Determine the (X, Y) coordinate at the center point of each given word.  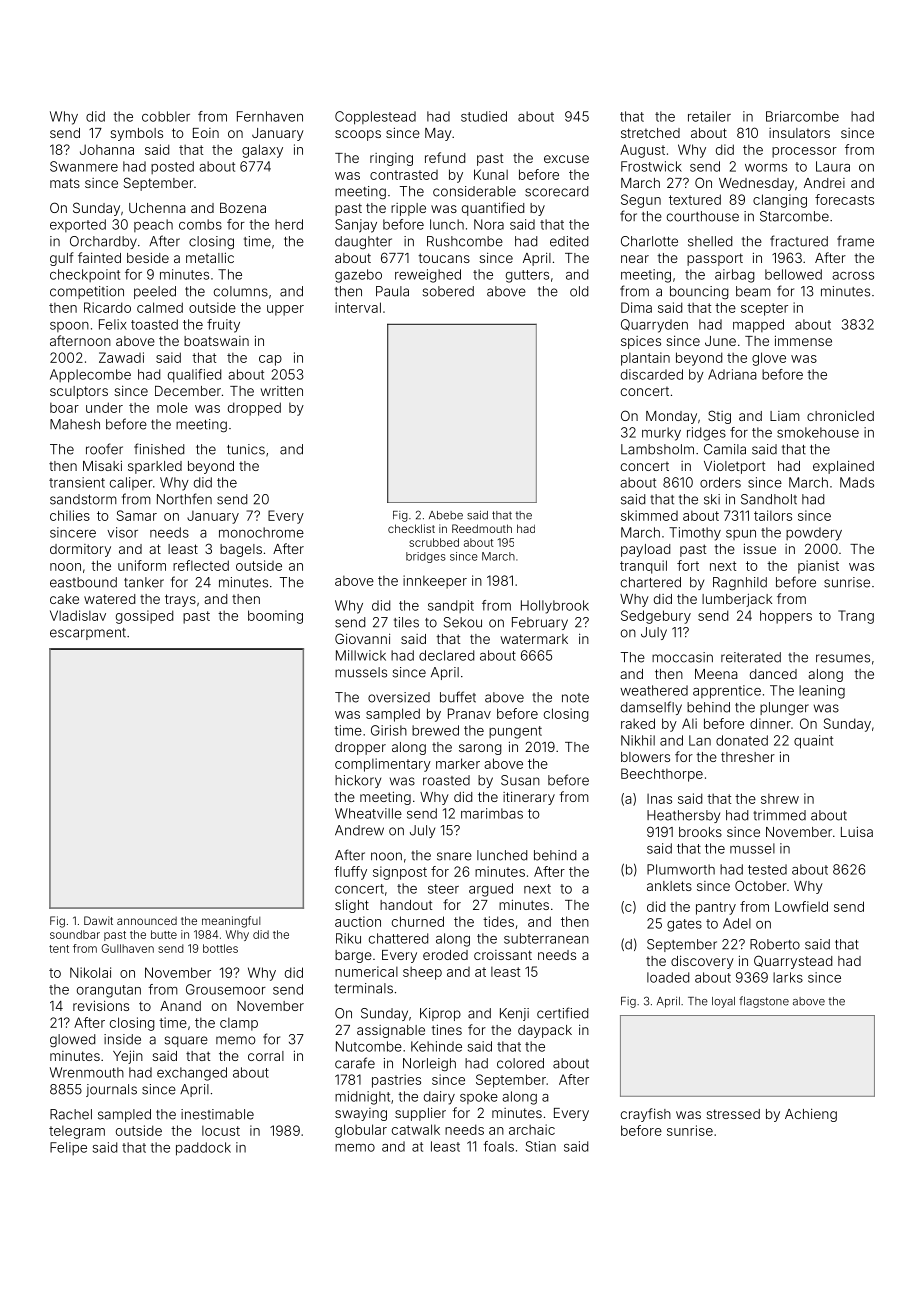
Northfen (184, 499)
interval (358, 307)
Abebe (446, 515)
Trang (856, 617)
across (853, 276)
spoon (69, 327)
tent (59, 949)
